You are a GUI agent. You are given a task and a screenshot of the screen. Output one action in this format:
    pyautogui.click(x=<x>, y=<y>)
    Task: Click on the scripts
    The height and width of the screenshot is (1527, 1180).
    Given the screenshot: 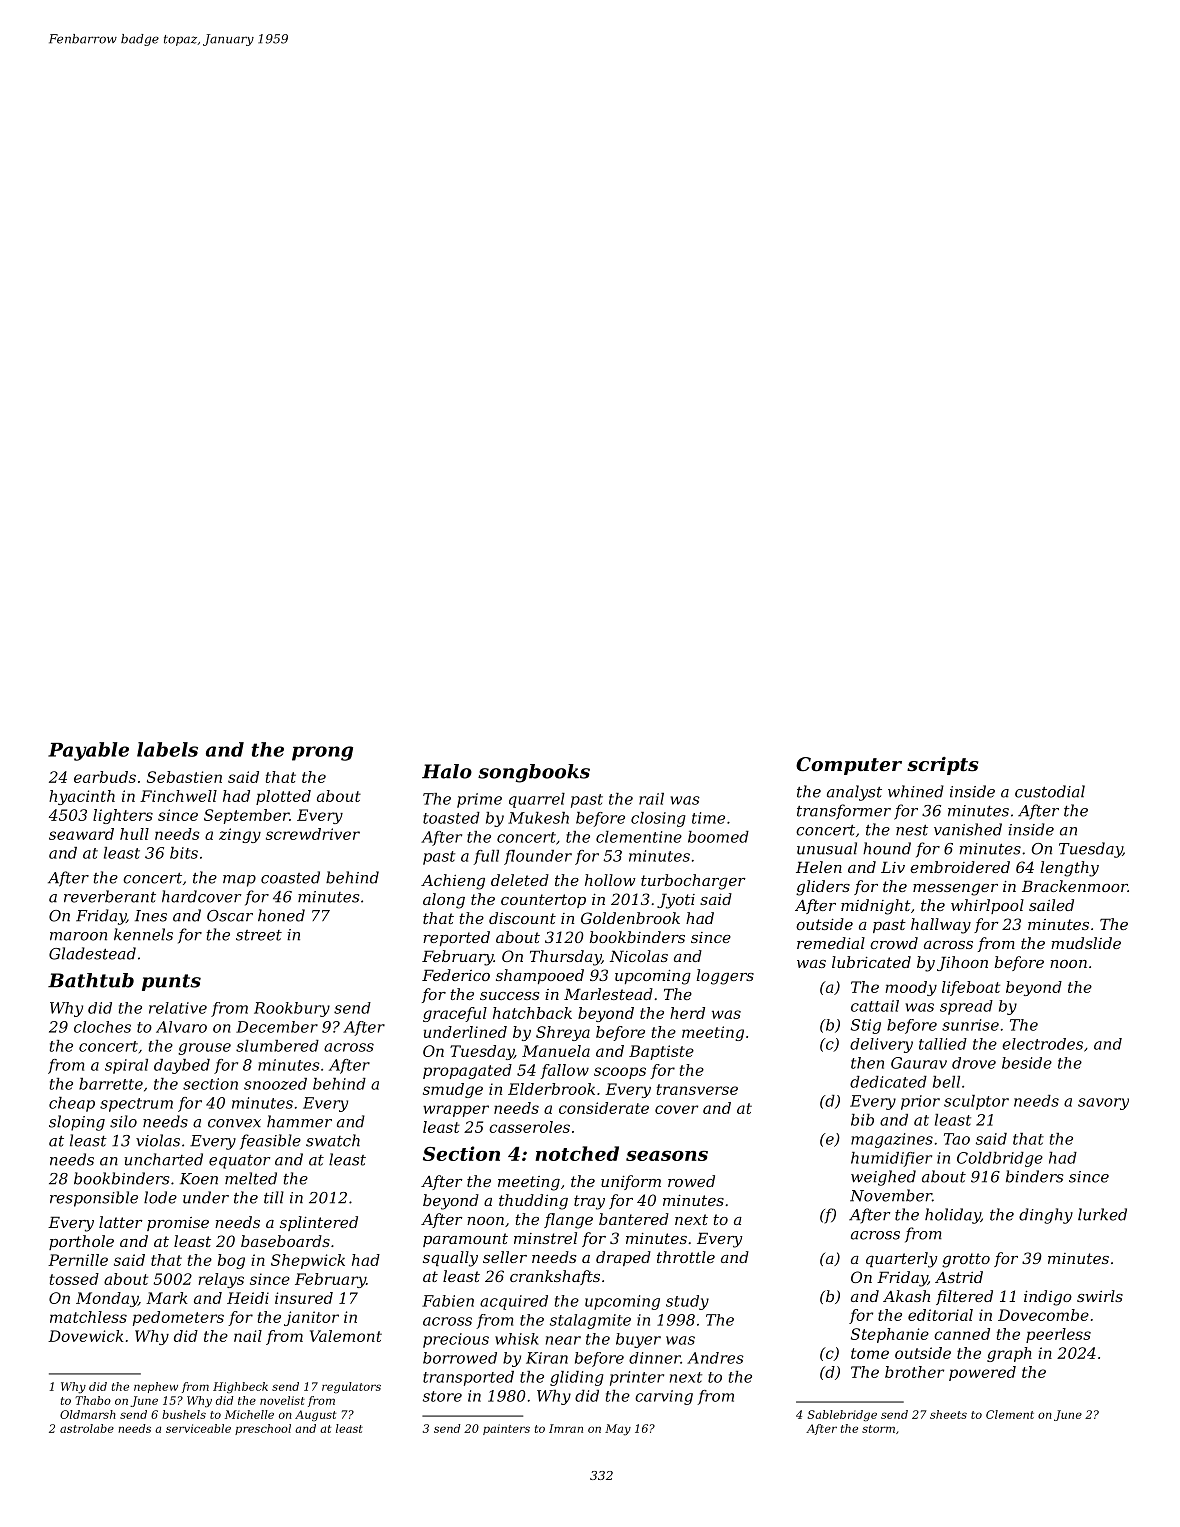 What is the action you would take?
    pyautogui.click(x=943, y=766)
